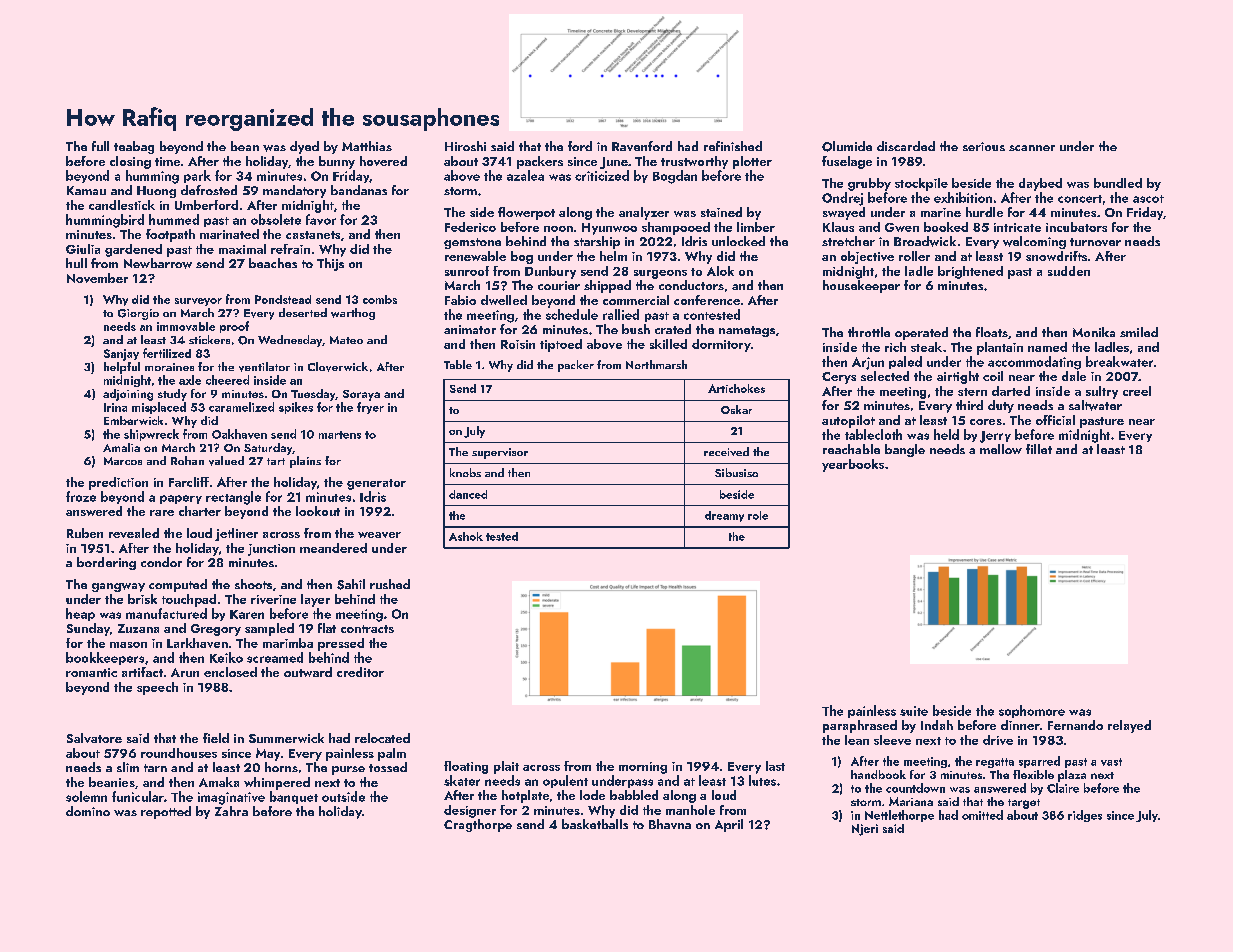 The width and height of the screenshot is (1233, 952). I want to click on saltwater, so click(1095, 405).
